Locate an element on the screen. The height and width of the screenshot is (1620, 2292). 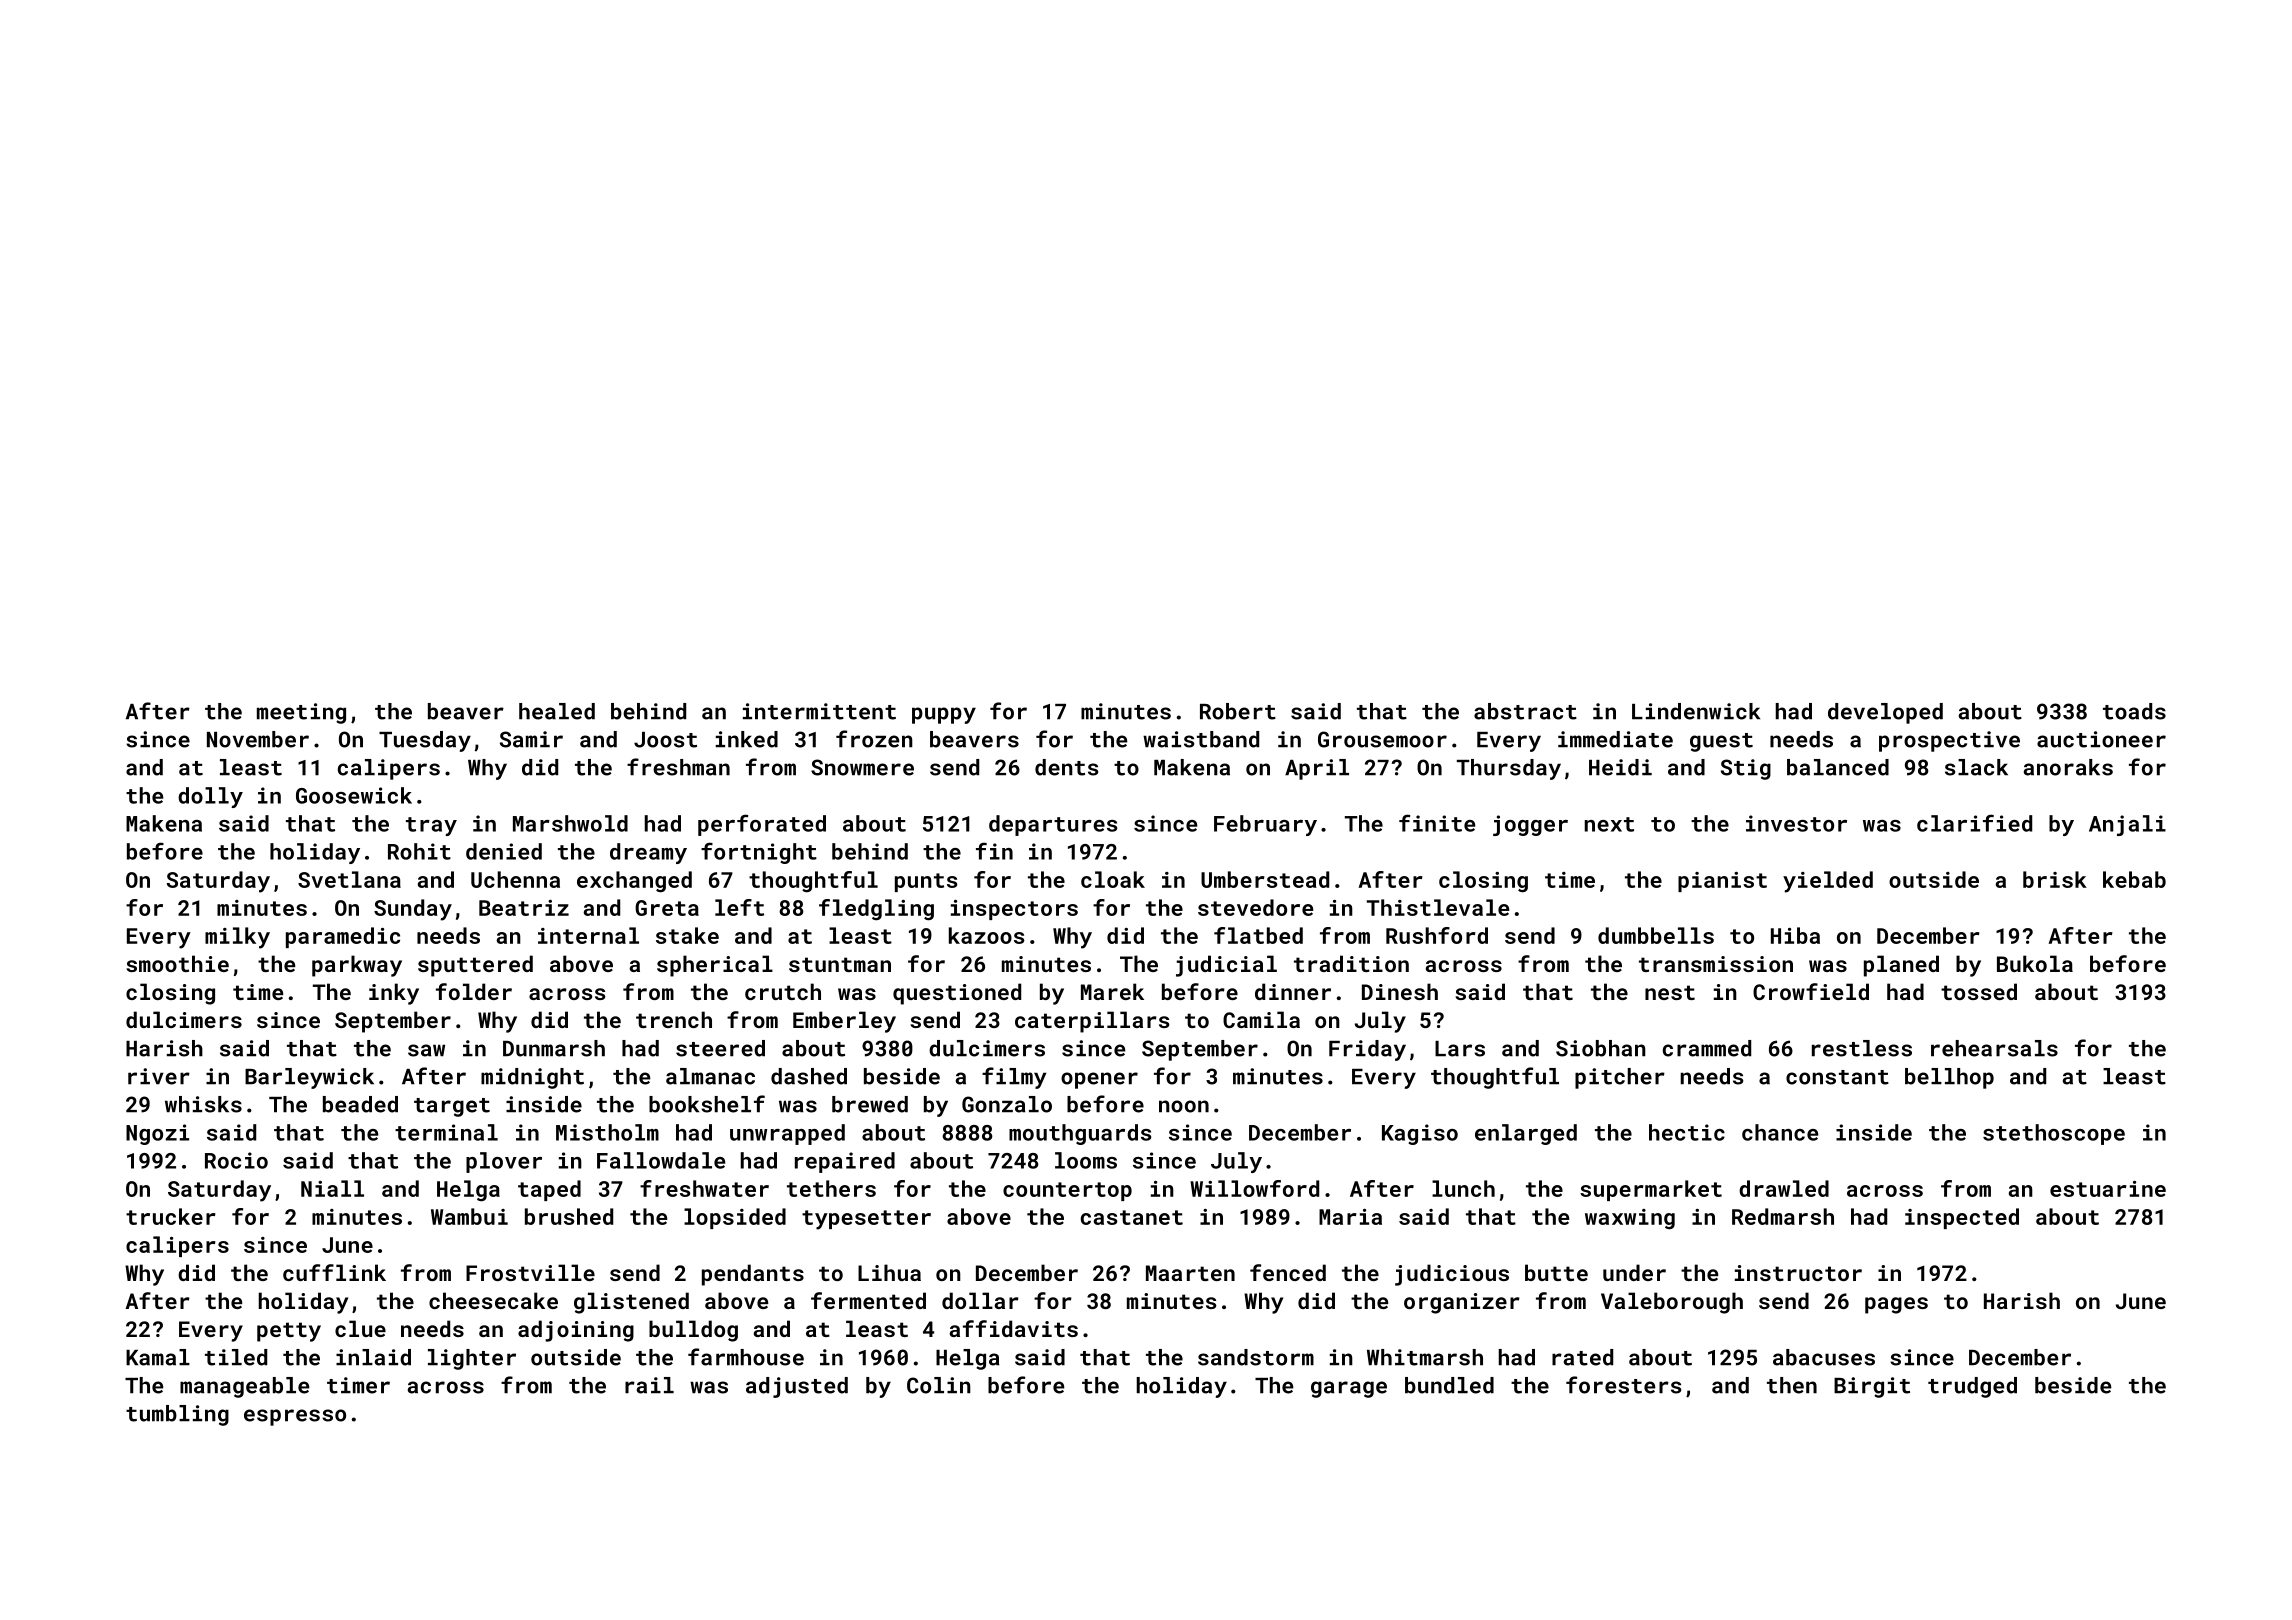
abstract is located at coordinates (1525, 711).
